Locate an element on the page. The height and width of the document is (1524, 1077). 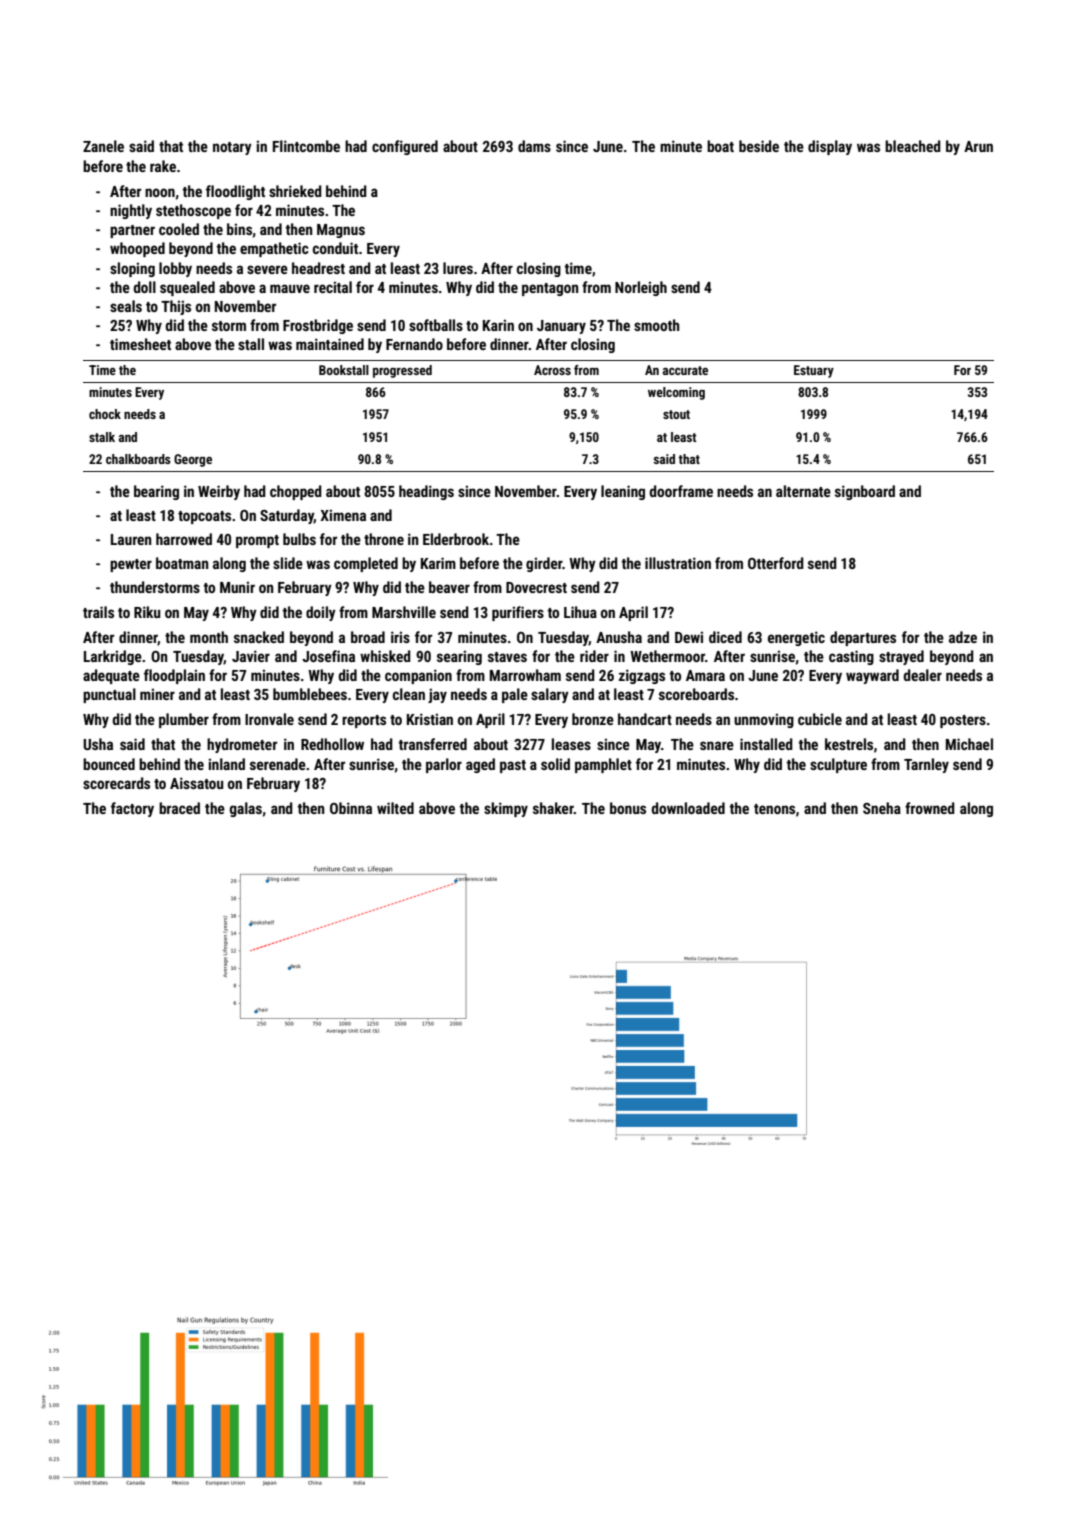
dams is located at coordinates (534, 146).
